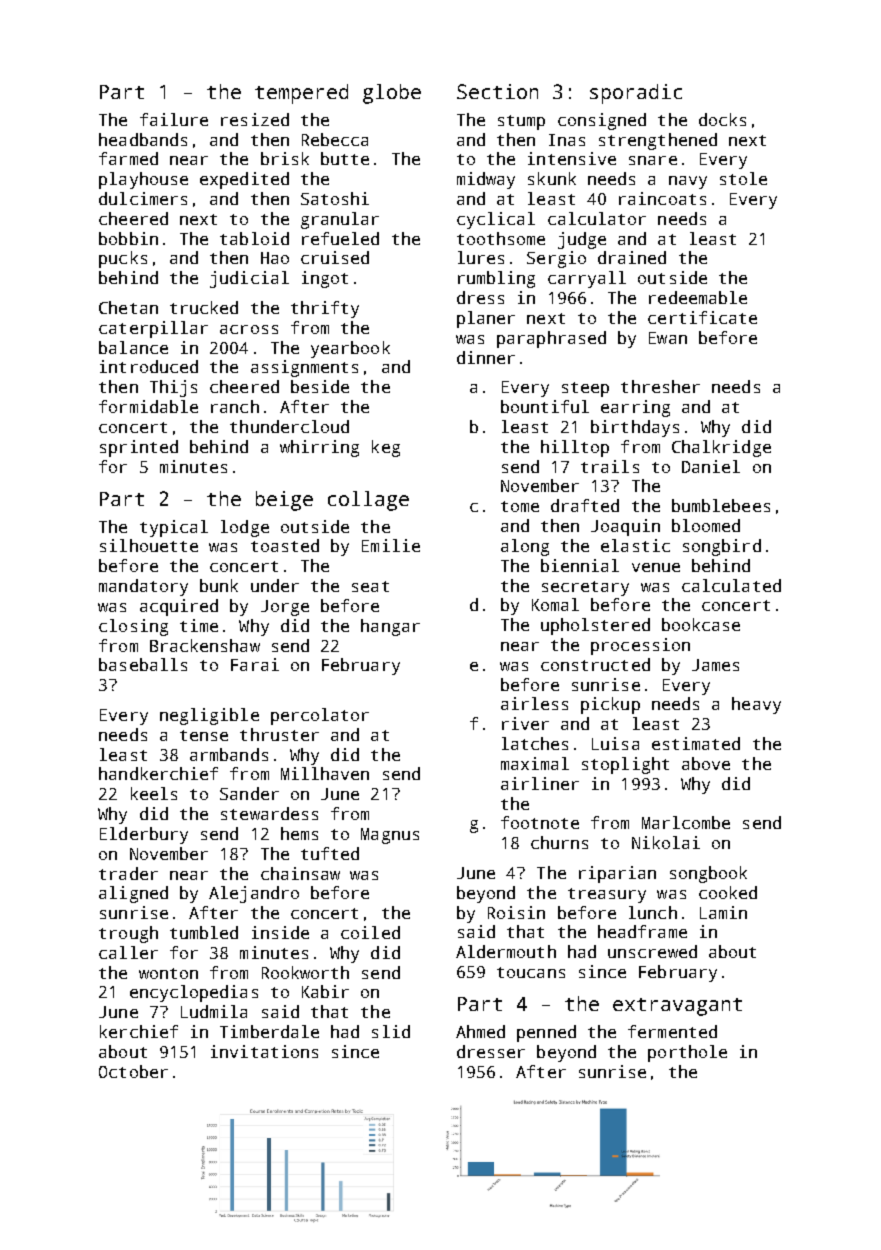 Image resolution: width=881 pixels, height=1250 pixels. I want to click on tome, so click(520, 506).
